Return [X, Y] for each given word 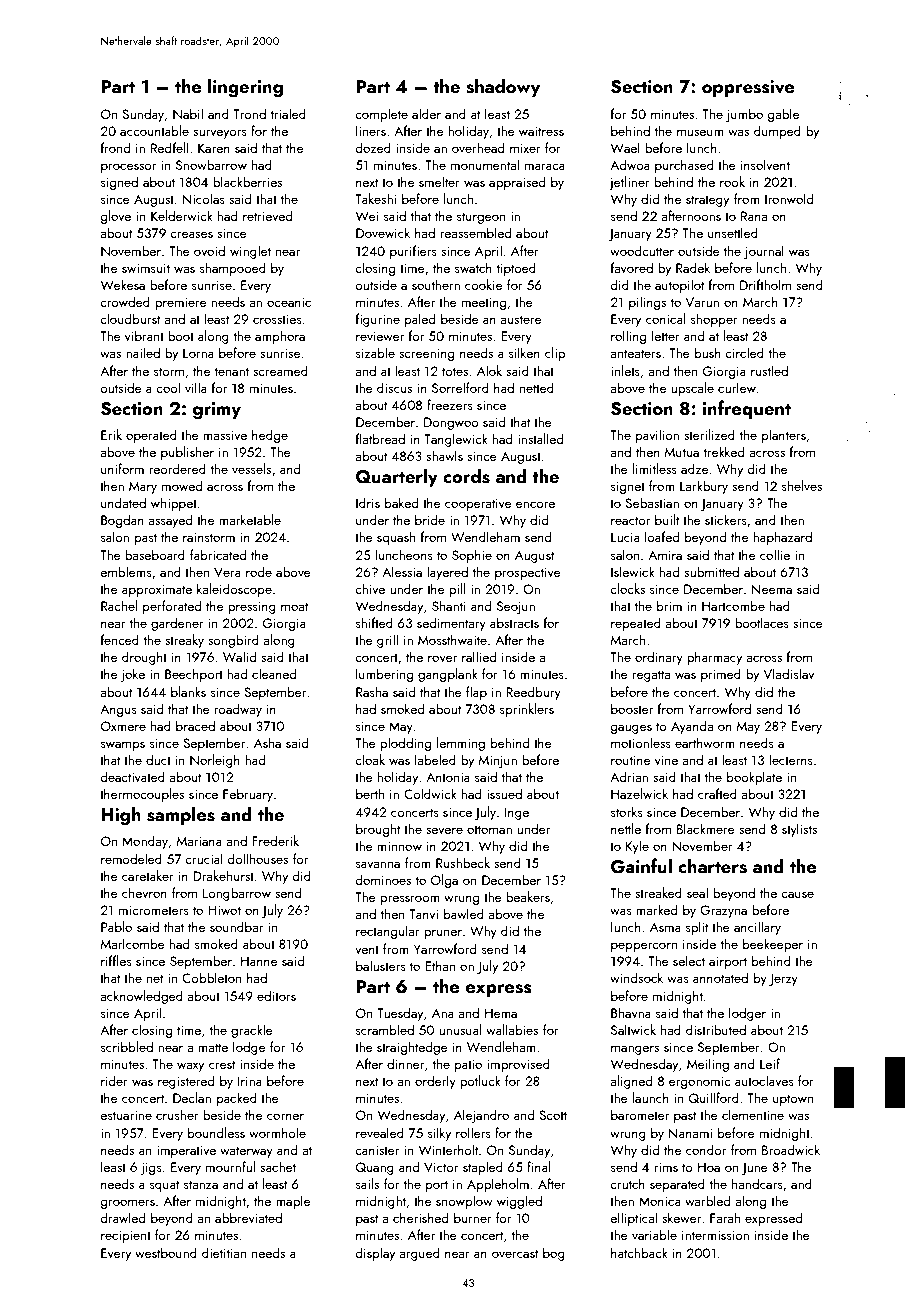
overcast [515, 1253]
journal [764, 252]
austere [521, 319]
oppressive [748, 88]
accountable [154, 130]
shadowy [503, 87]
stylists [799, 830]
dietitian [224, 1252]
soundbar [236, 926]
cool [168, 387]
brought [378, 830]
